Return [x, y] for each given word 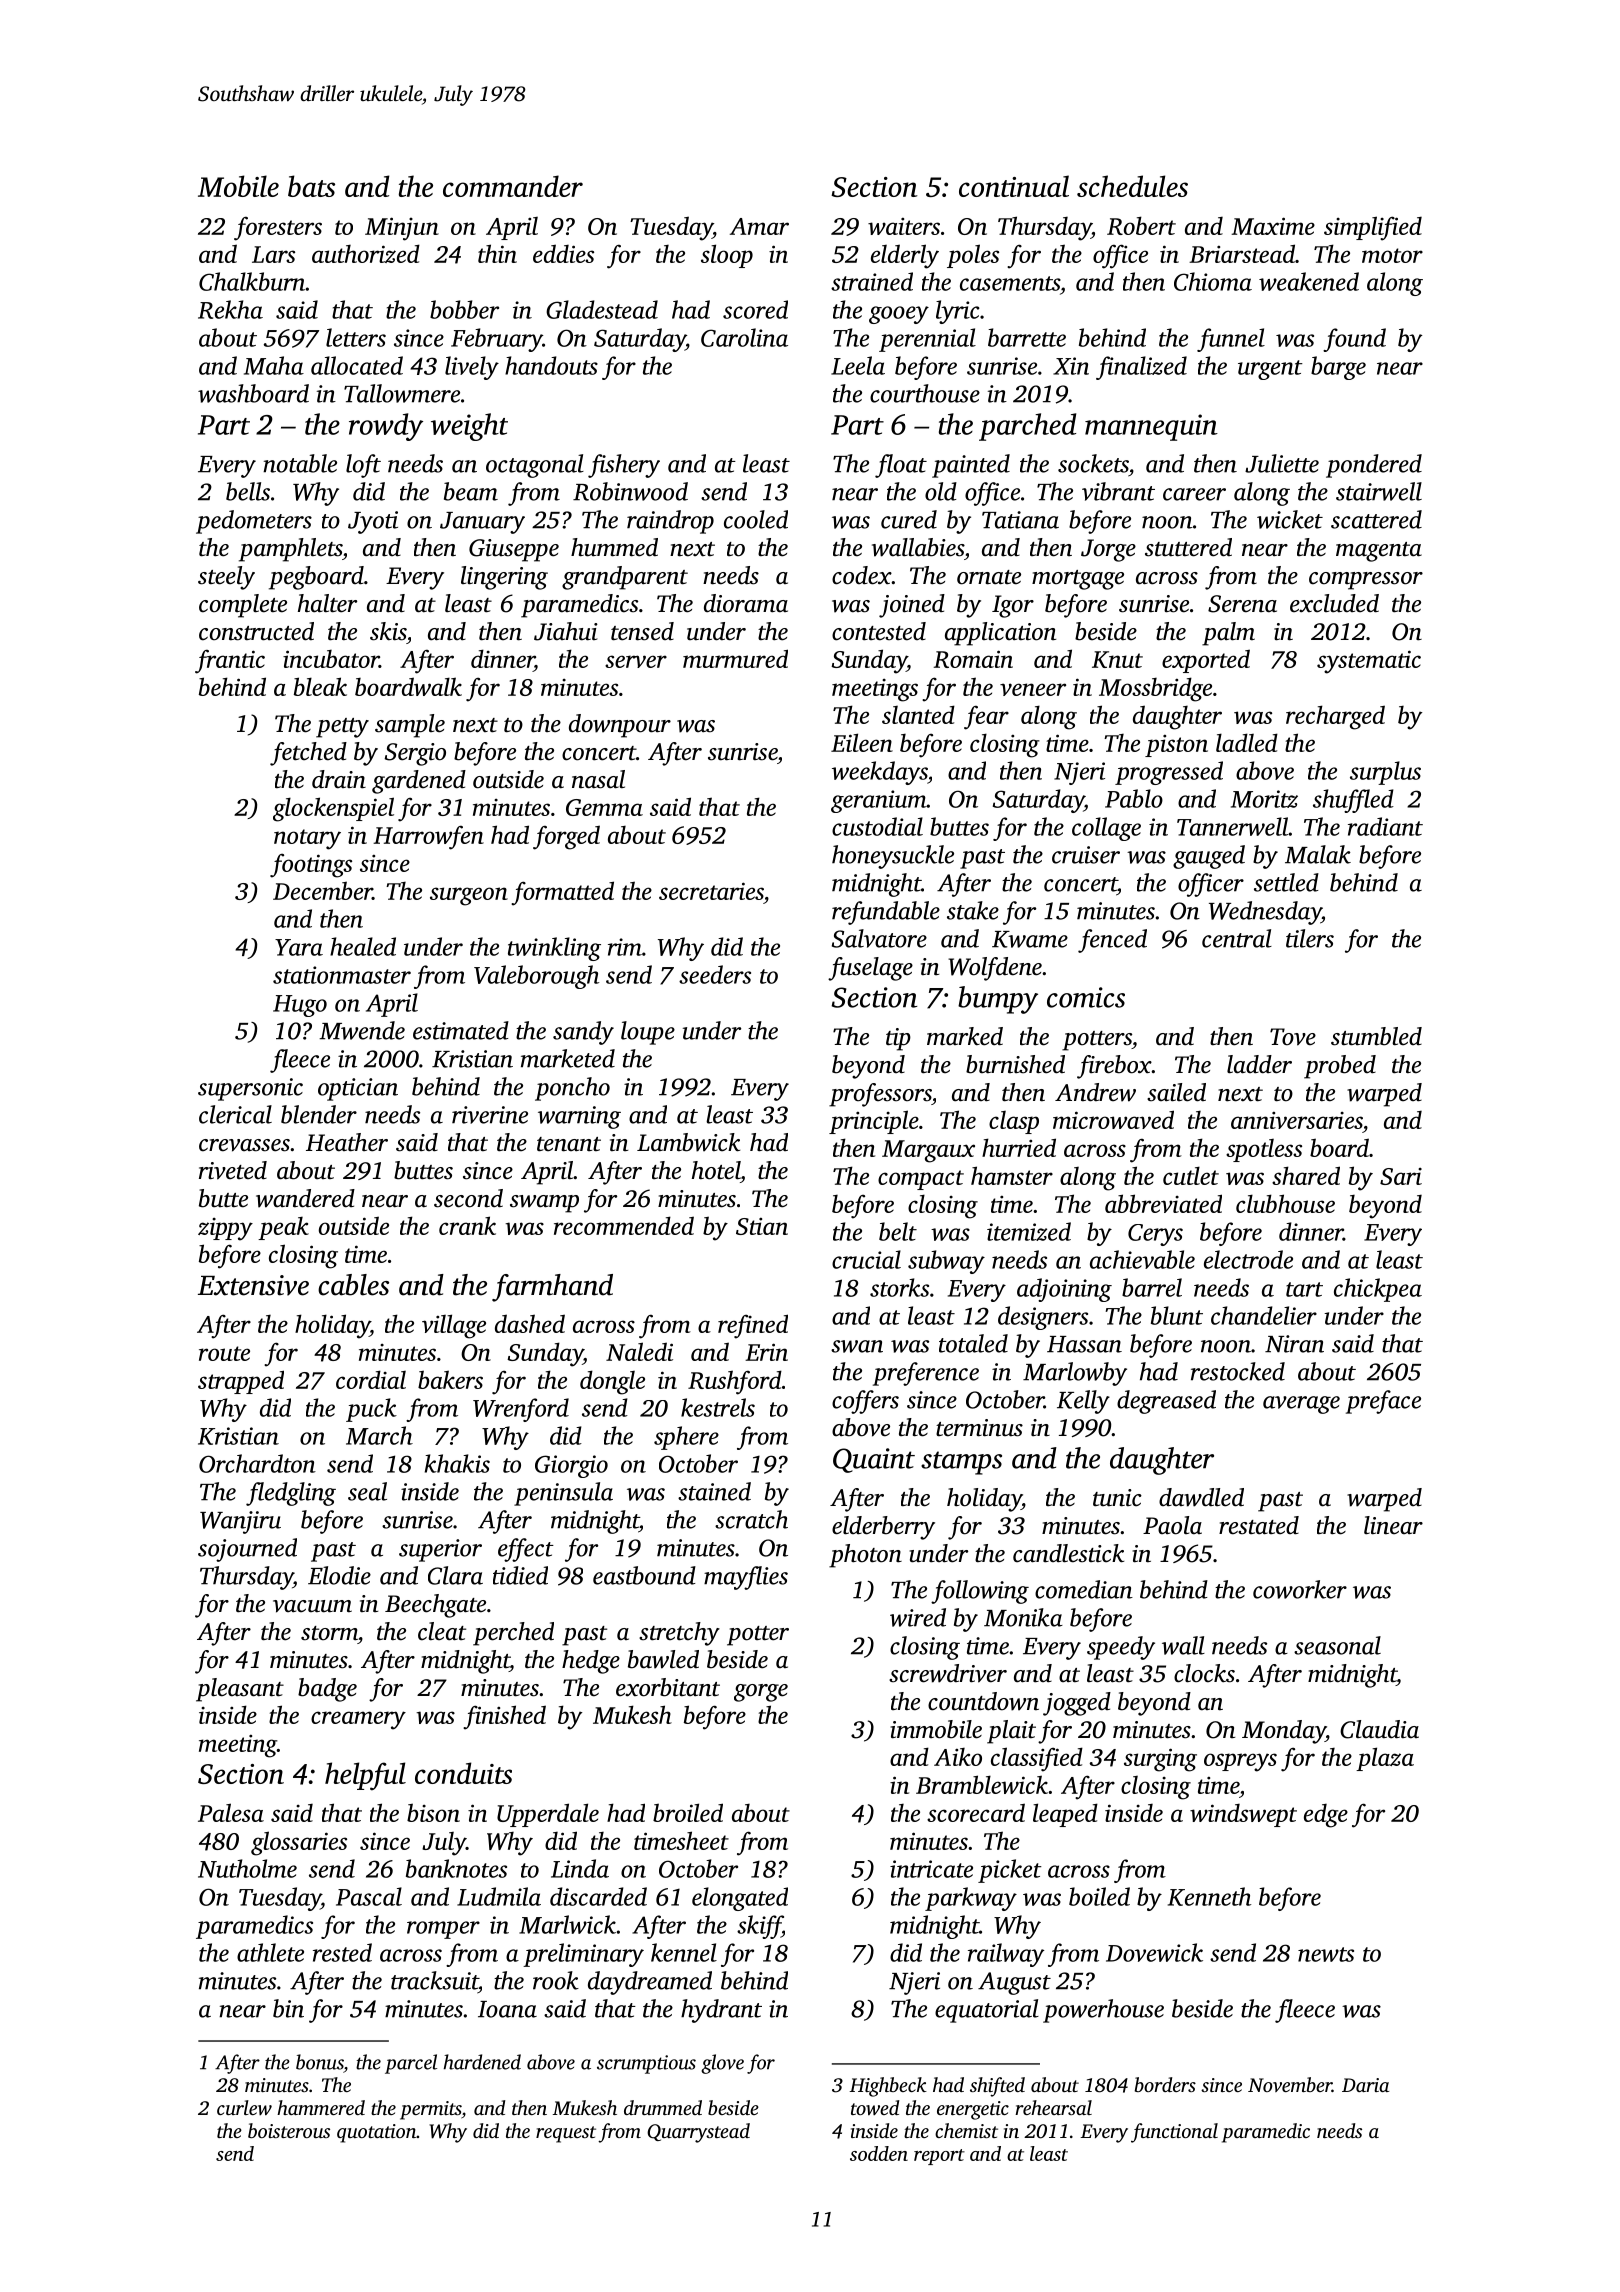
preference [926, 1374]
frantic [230, 662]
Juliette [1282, 463]
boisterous [289, 2130]
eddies [563, 253]
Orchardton [257, 1463]
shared [1306, 1175]
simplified [1373, 228]
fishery [624, 466]
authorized [366, 253]
